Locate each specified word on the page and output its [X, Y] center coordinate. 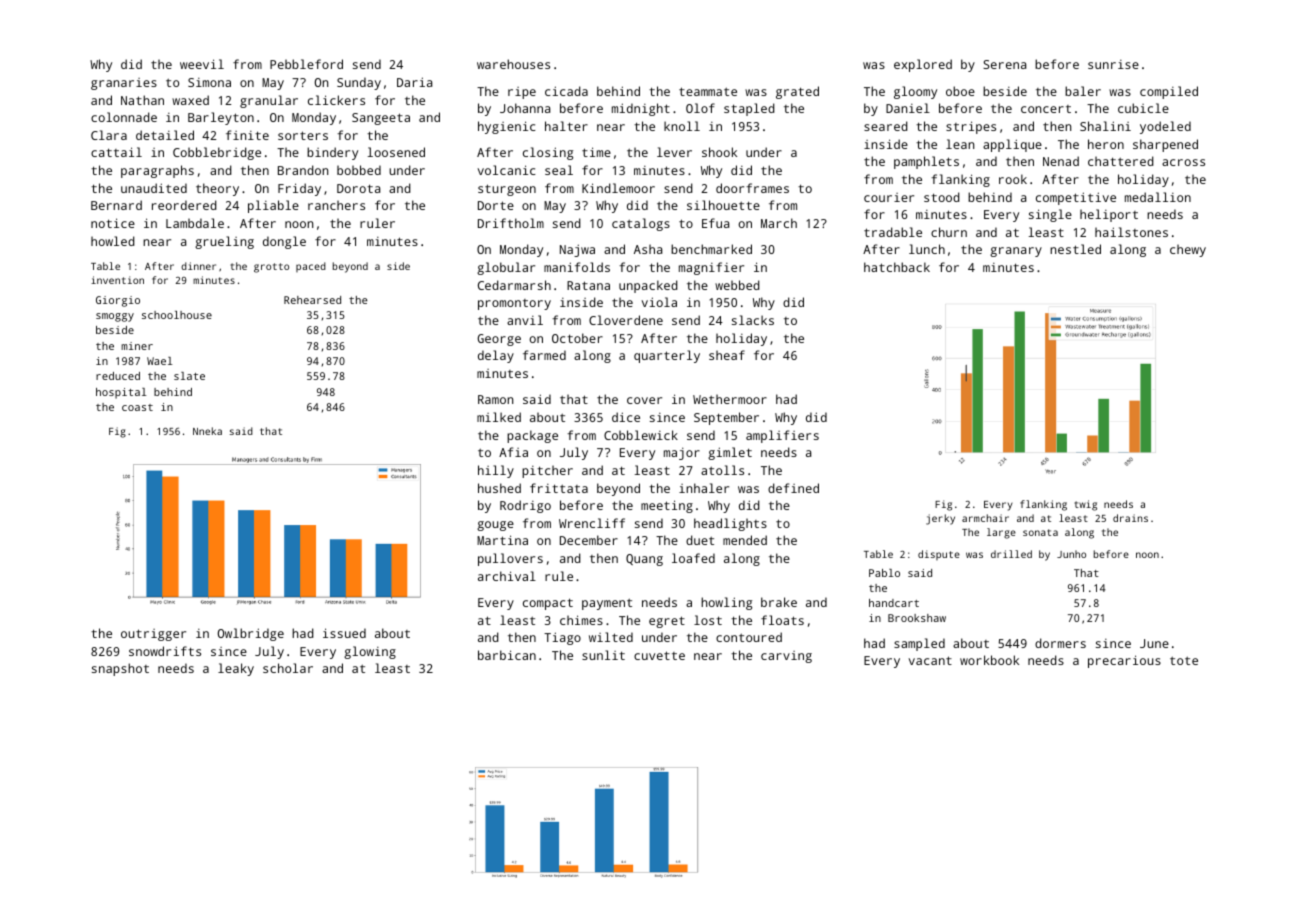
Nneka [207, 431]
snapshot [120, 669]
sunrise [1113, 64]
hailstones [1131, 232]
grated [797, 92]
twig [1086, 505]
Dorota [358, 188]
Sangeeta [381, 119]
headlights [730, 524]
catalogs [641, 224]
